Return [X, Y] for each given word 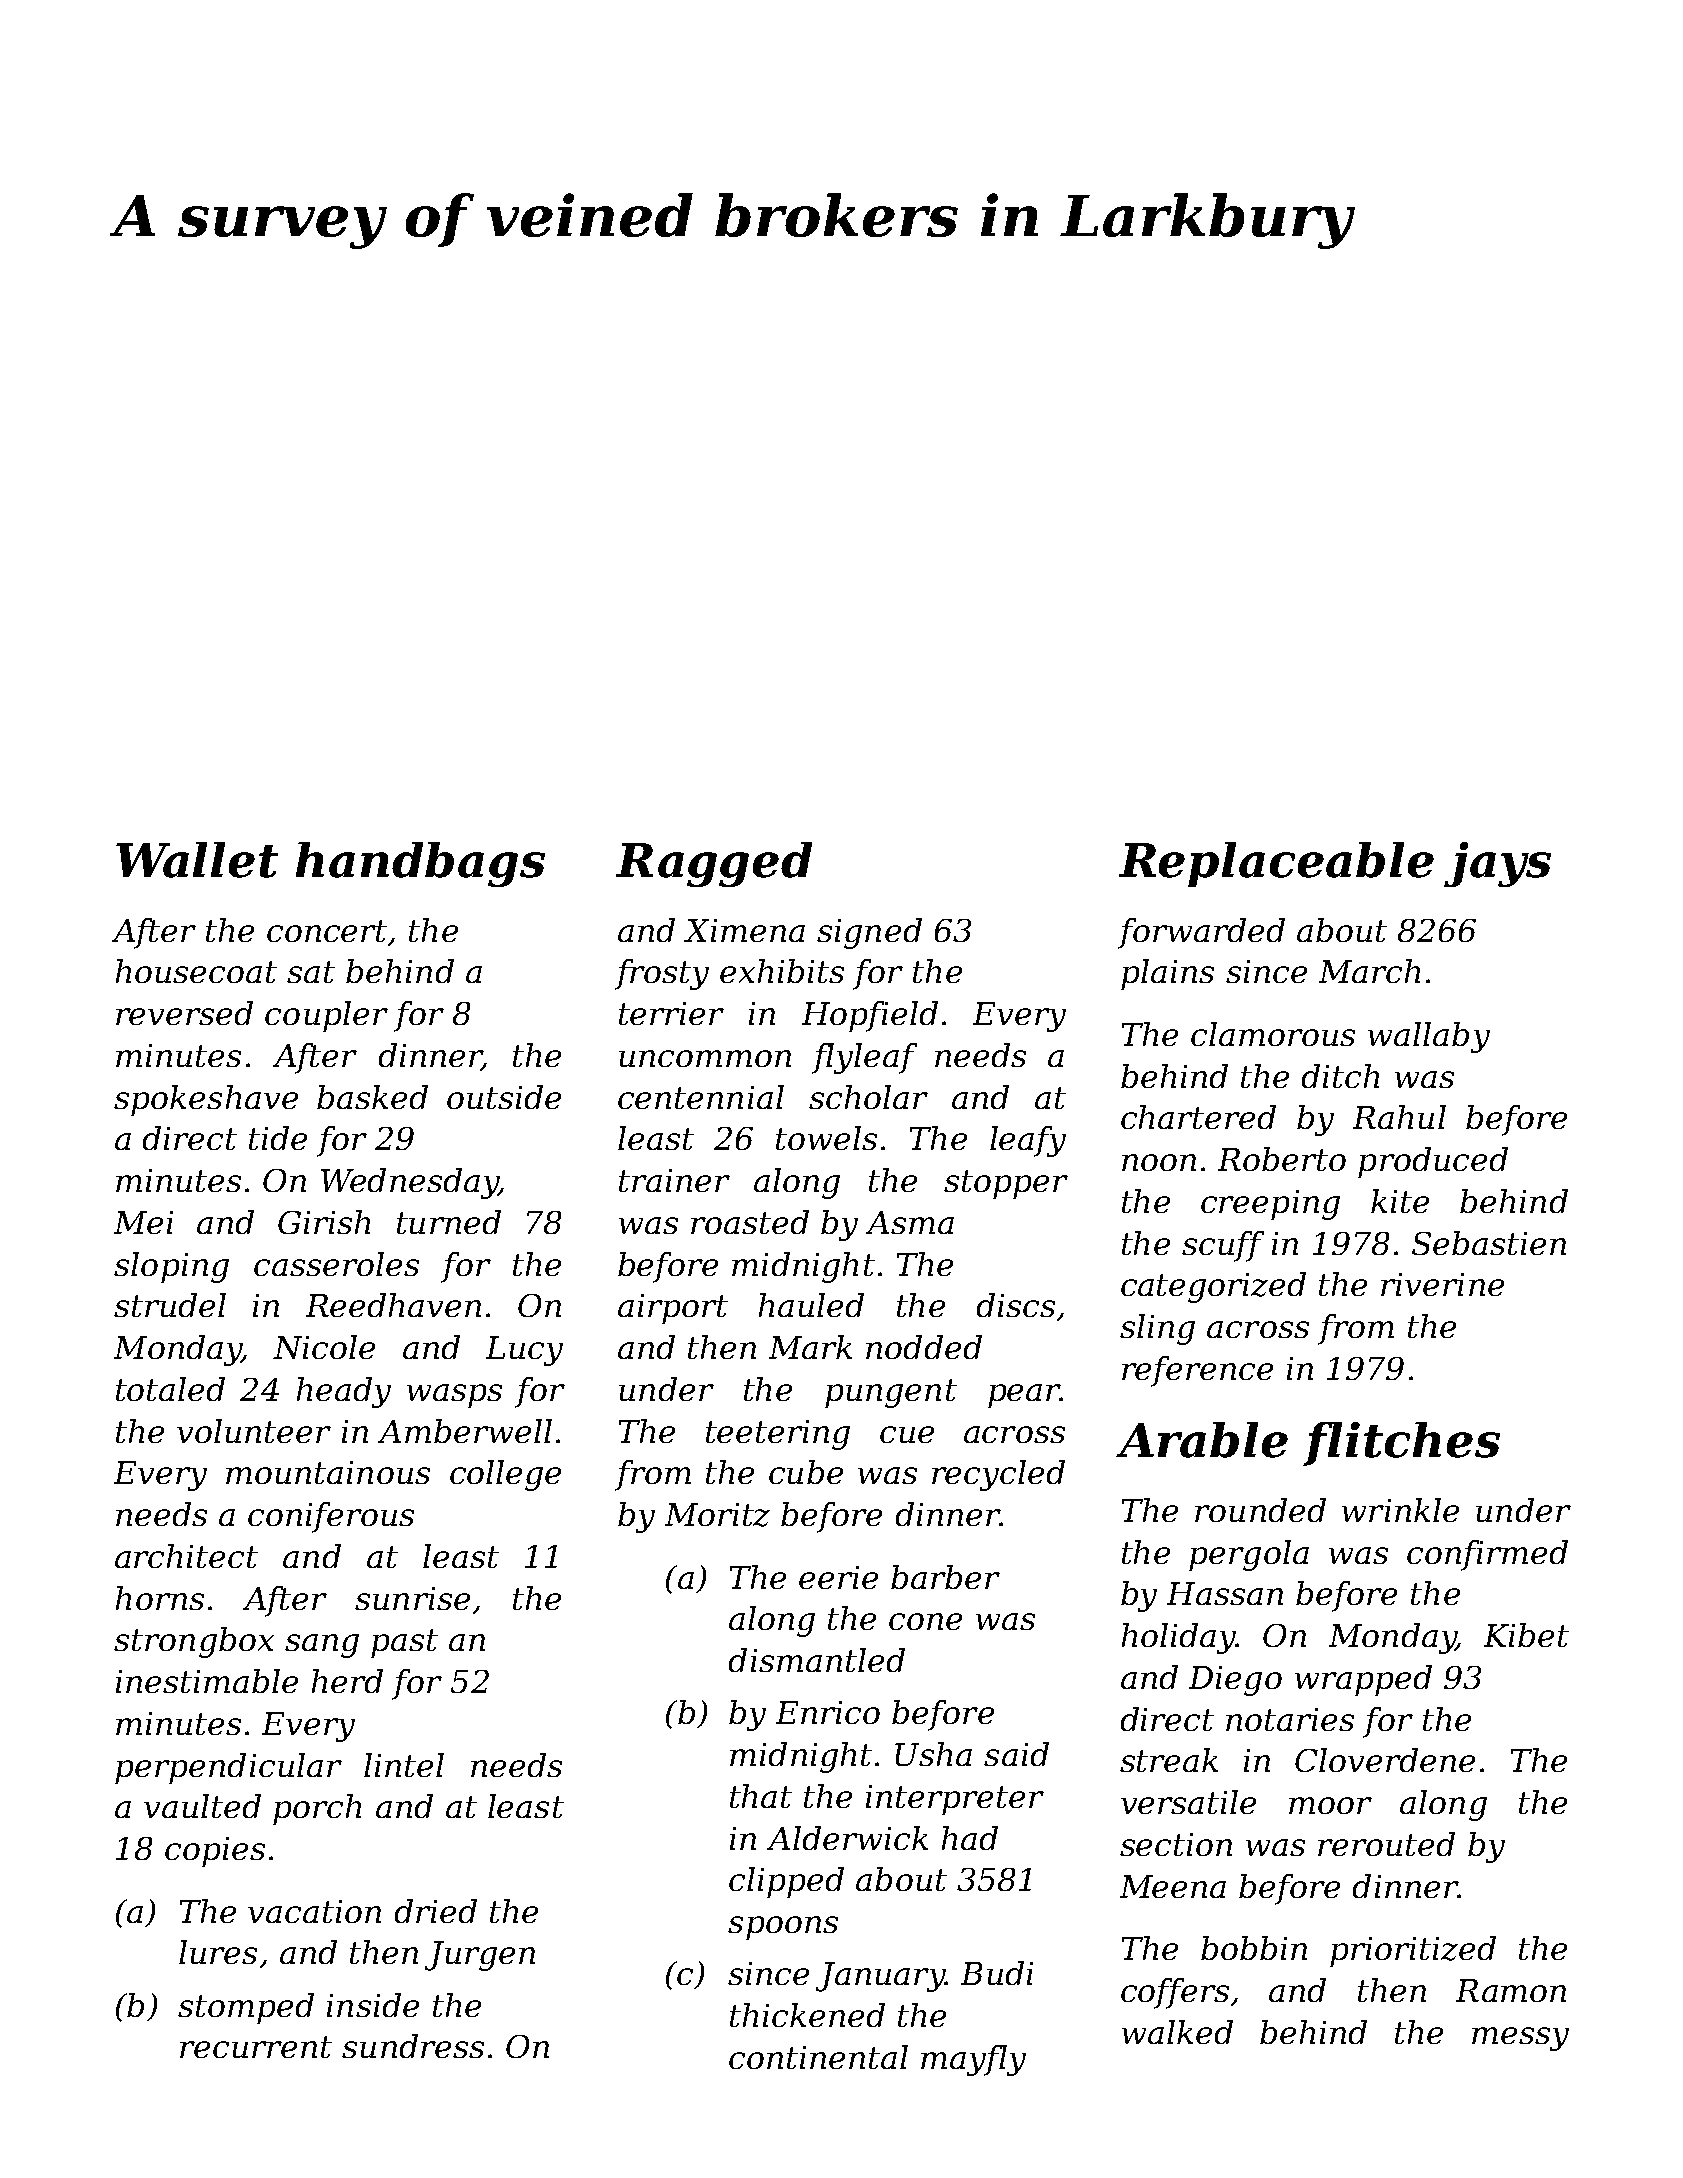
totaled [170, 1389]
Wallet [197, 860]
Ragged [714, 864]
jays [1497, 864]
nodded [924, 1347]
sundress [413, 2046]
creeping [1270, 1205]
